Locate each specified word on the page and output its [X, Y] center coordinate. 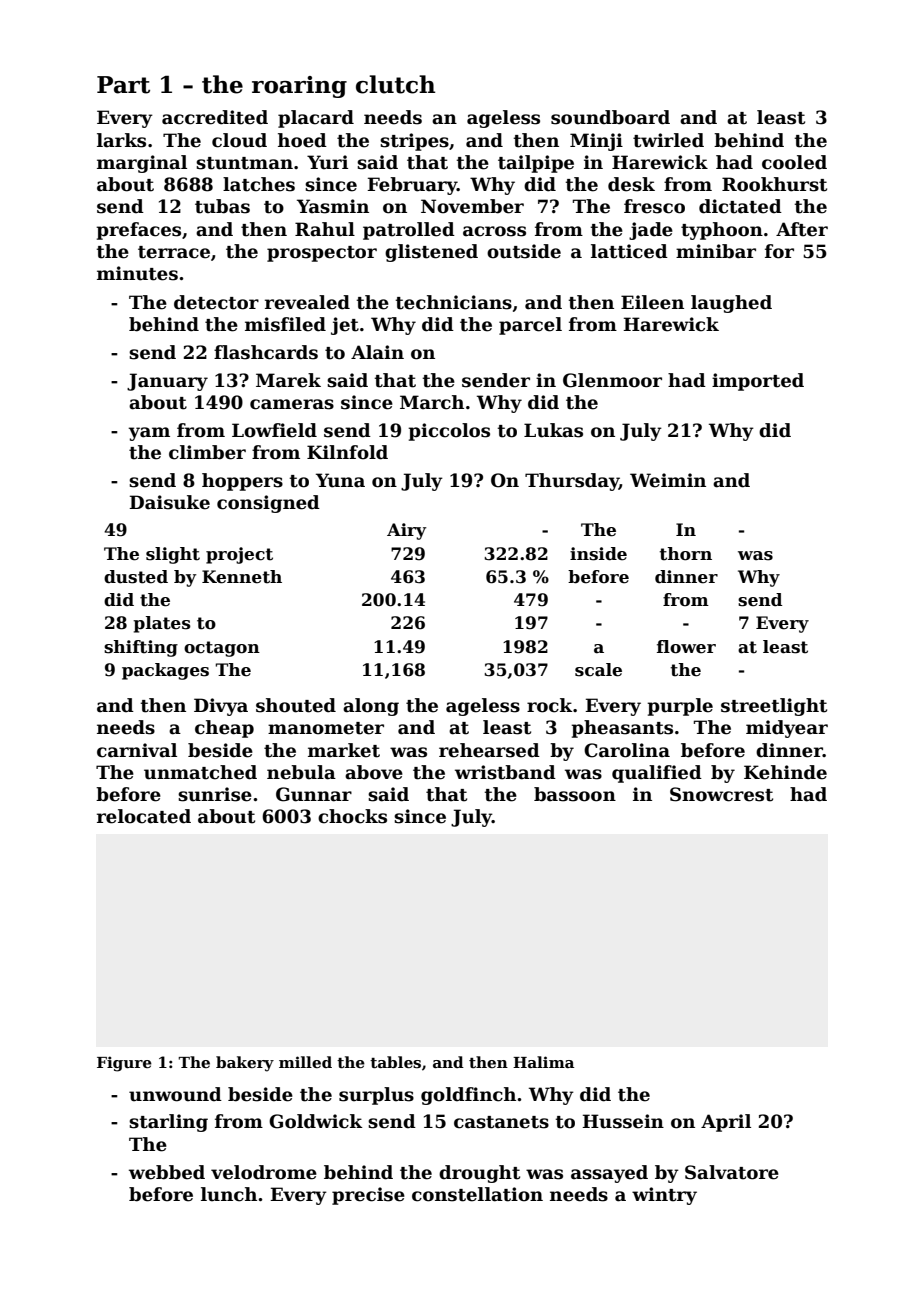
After [802, 229]
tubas [222, 206]
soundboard [610, 117]
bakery [245, 1064]
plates [162, 624]
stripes [414, 142]
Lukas [553, 430]
